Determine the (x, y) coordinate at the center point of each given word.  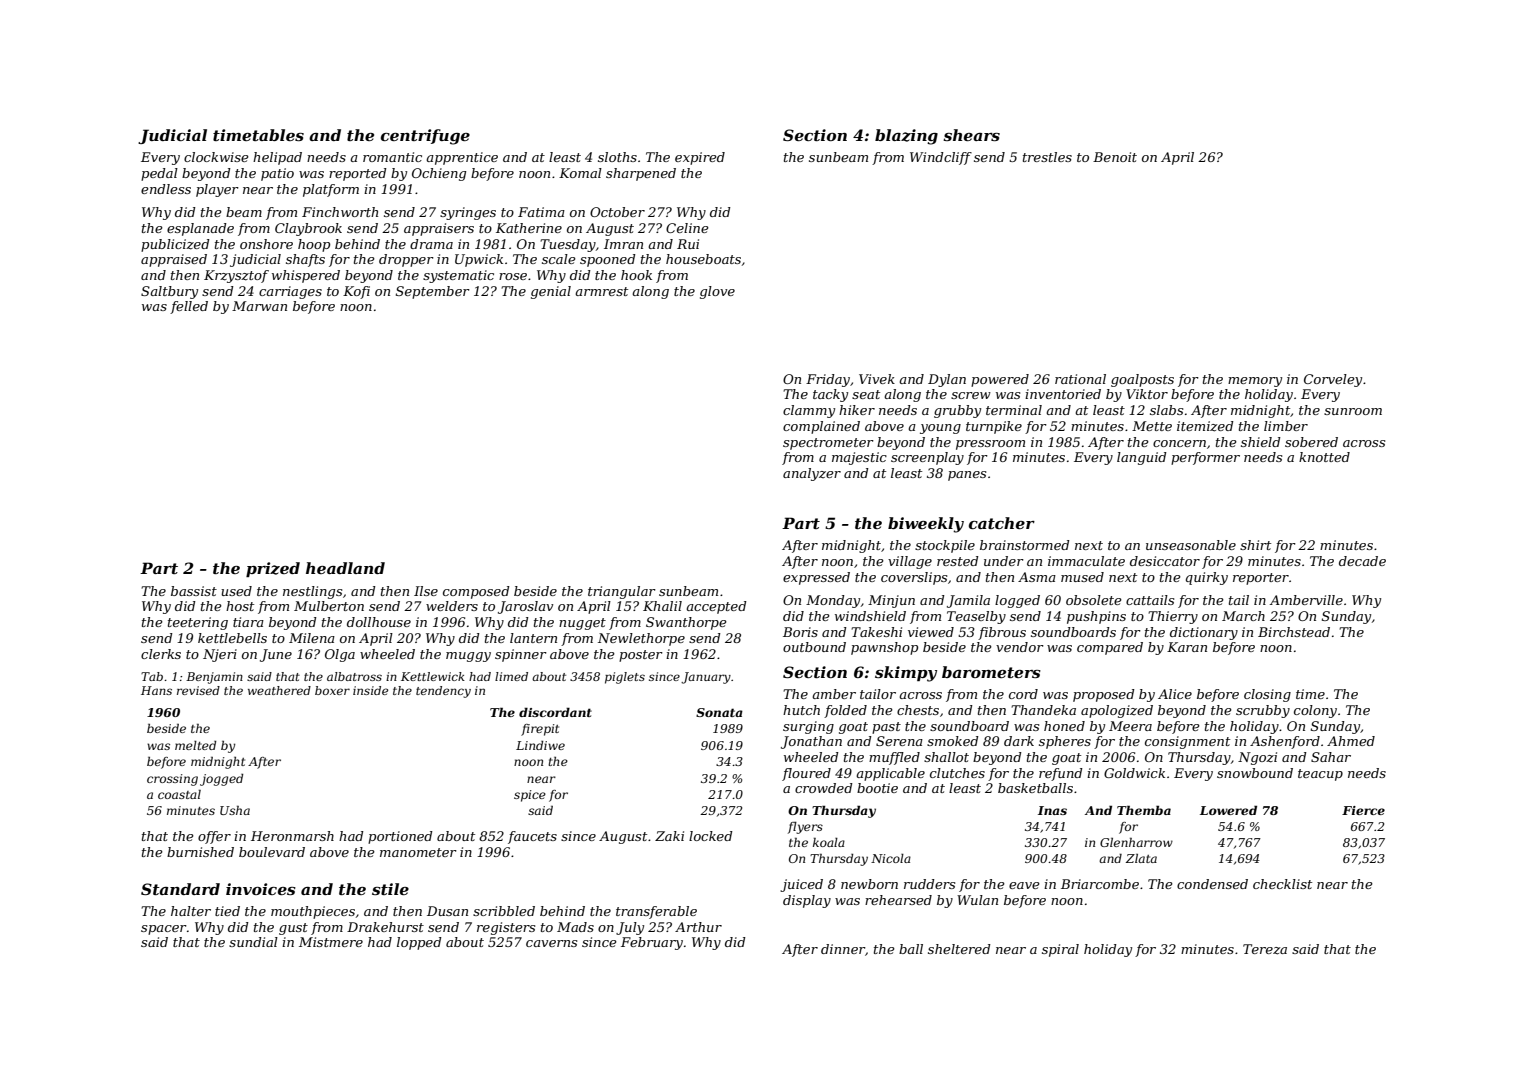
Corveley (1333, 380)
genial (551, 292)
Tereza (1265, 949)
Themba (1144, 810)
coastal (179, 794)
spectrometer (828, 444)
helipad (277, 158)
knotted (1324, 457)
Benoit (1115, 157)
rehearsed (898, 900)
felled (189, 307)
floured (806, 774)
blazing (906, 137)
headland (345, 568)
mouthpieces (313, 912)
